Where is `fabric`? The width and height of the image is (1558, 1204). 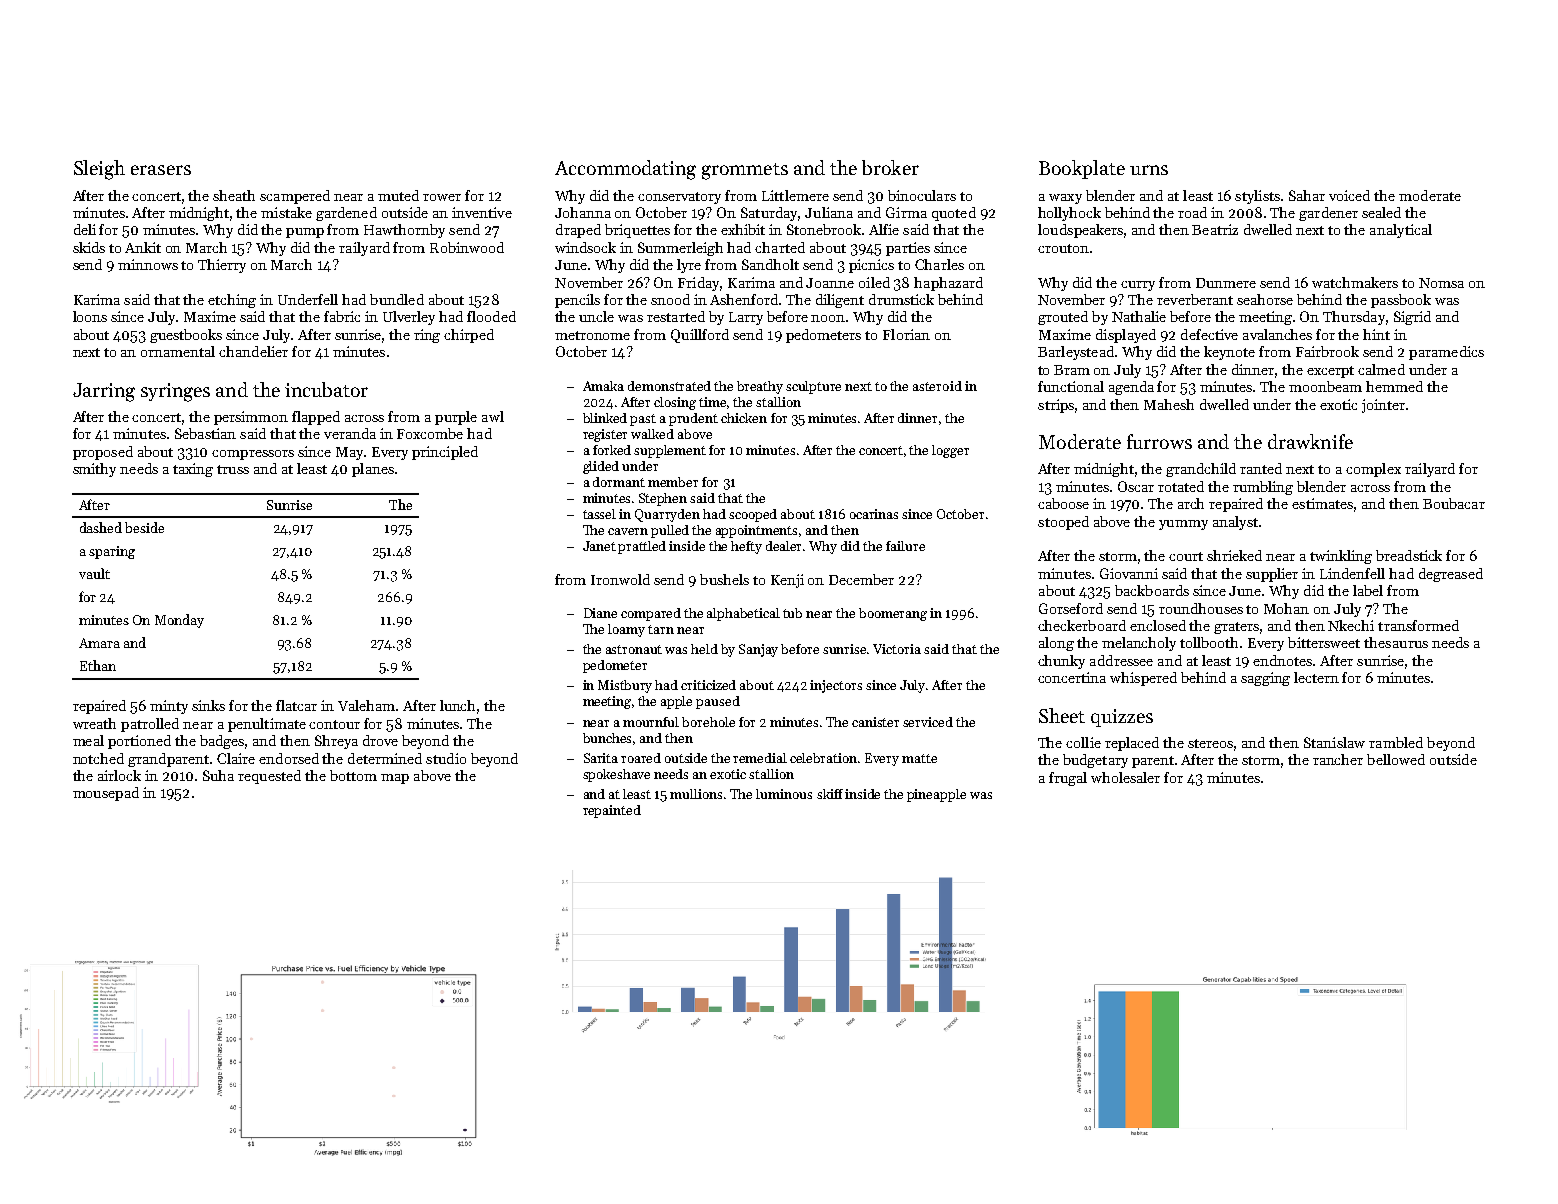
fabric is located at coordinates (342, 316).
